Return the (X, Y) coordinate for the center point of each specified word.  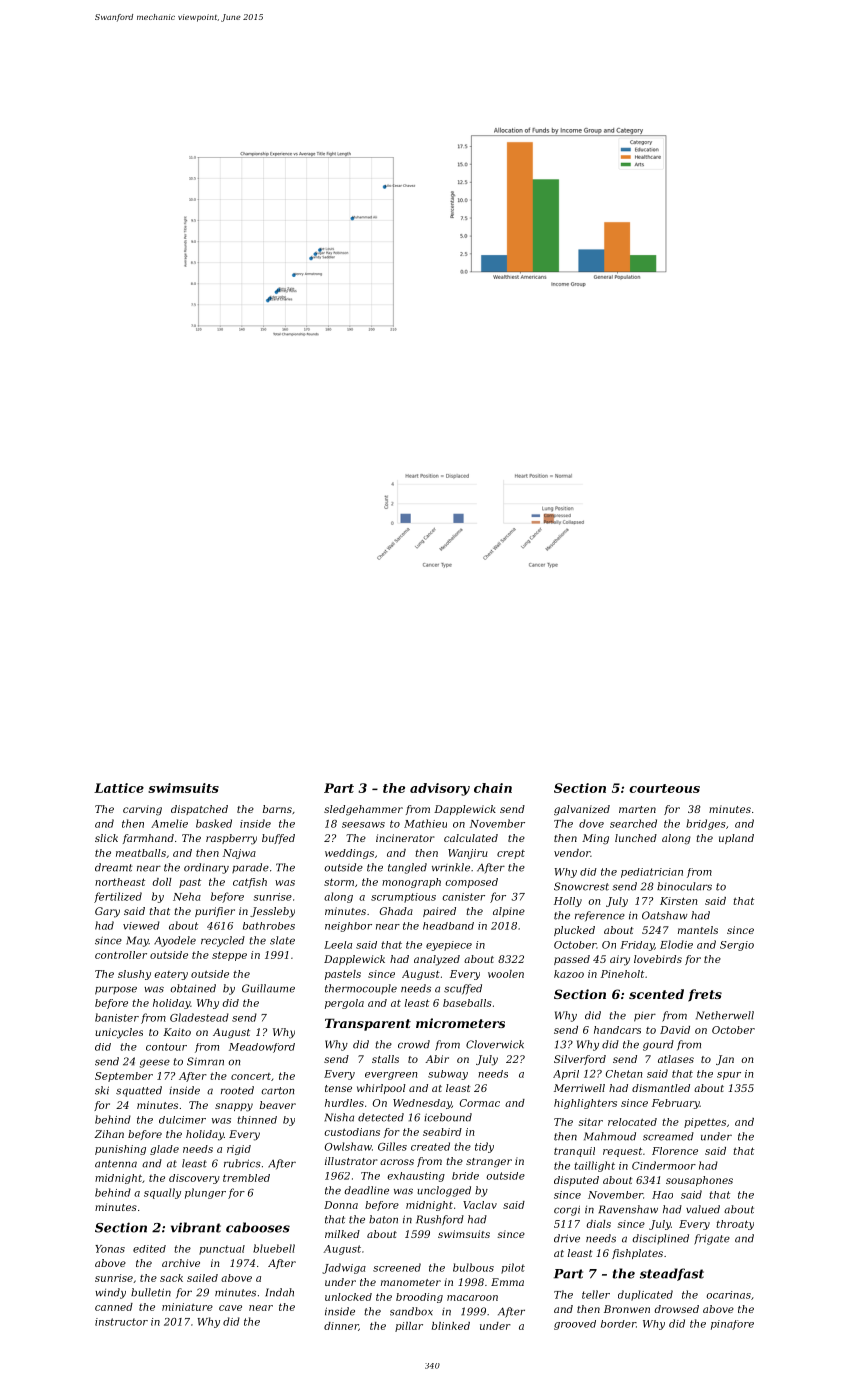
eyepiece (449, 946)
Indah (279, 1292)
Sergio (737, 946)
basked (214, 823)
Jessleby (272, 912)
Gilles (392, 1146)
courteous (664, 788)
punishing (120, 1150)
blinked (451, 1326)
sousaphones (699, 1181)
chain (493, 788)
